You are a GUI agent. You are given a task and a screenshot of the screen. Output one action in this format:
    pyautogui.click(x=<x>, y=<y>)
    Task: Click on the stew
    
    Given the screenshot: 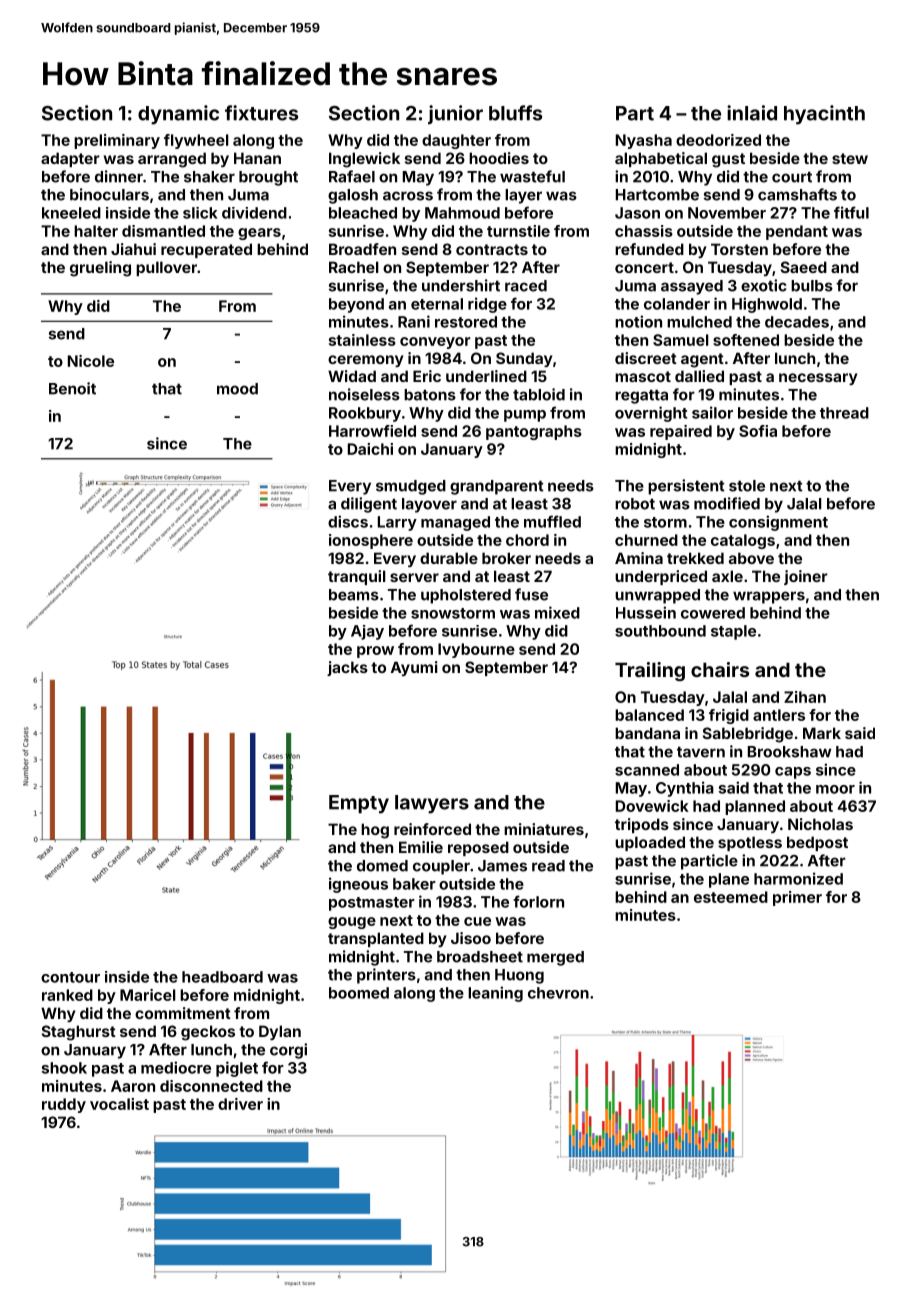 What is the action you would take?
    pyautogui.click(x=850, y=158)
